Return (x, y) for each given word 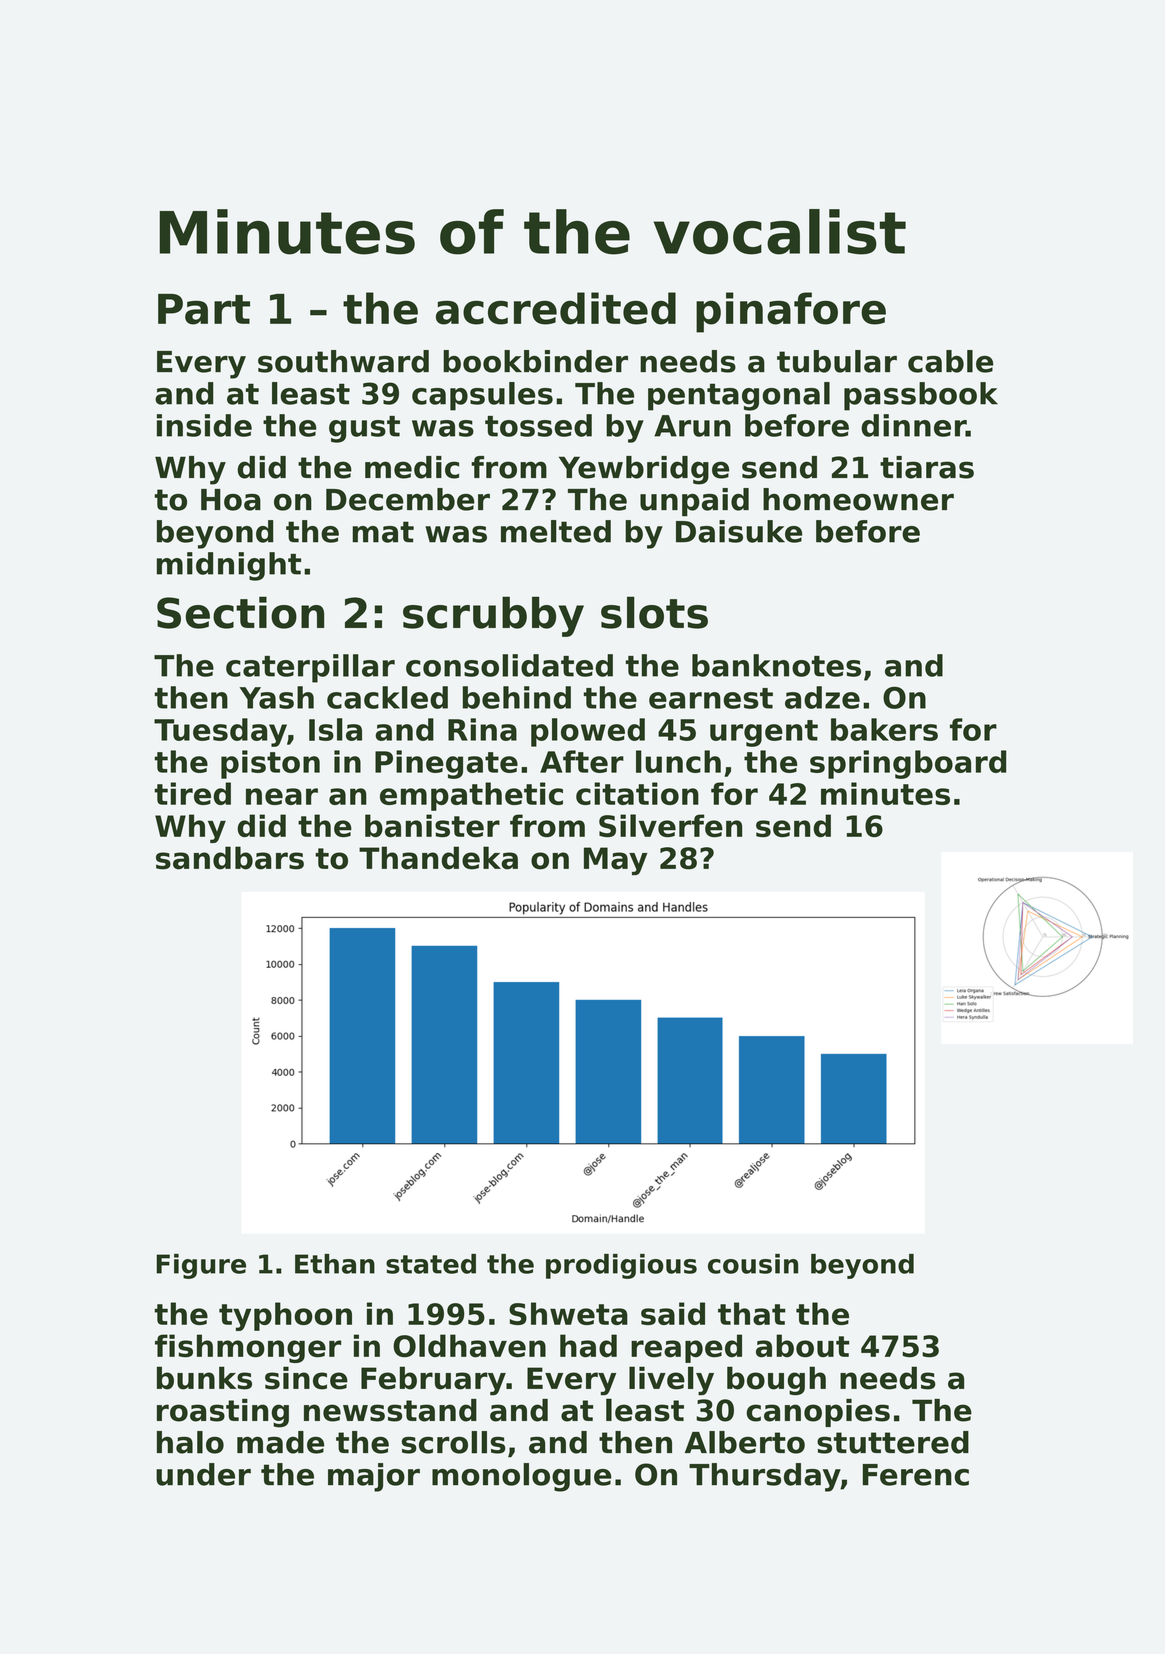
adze (822, 697)
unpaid (694, 502)
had (588, 1346)
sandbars (230, 858)
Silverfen (670, 825)
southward (343, 361)
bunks (204, 1378)
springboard (908, 764)
